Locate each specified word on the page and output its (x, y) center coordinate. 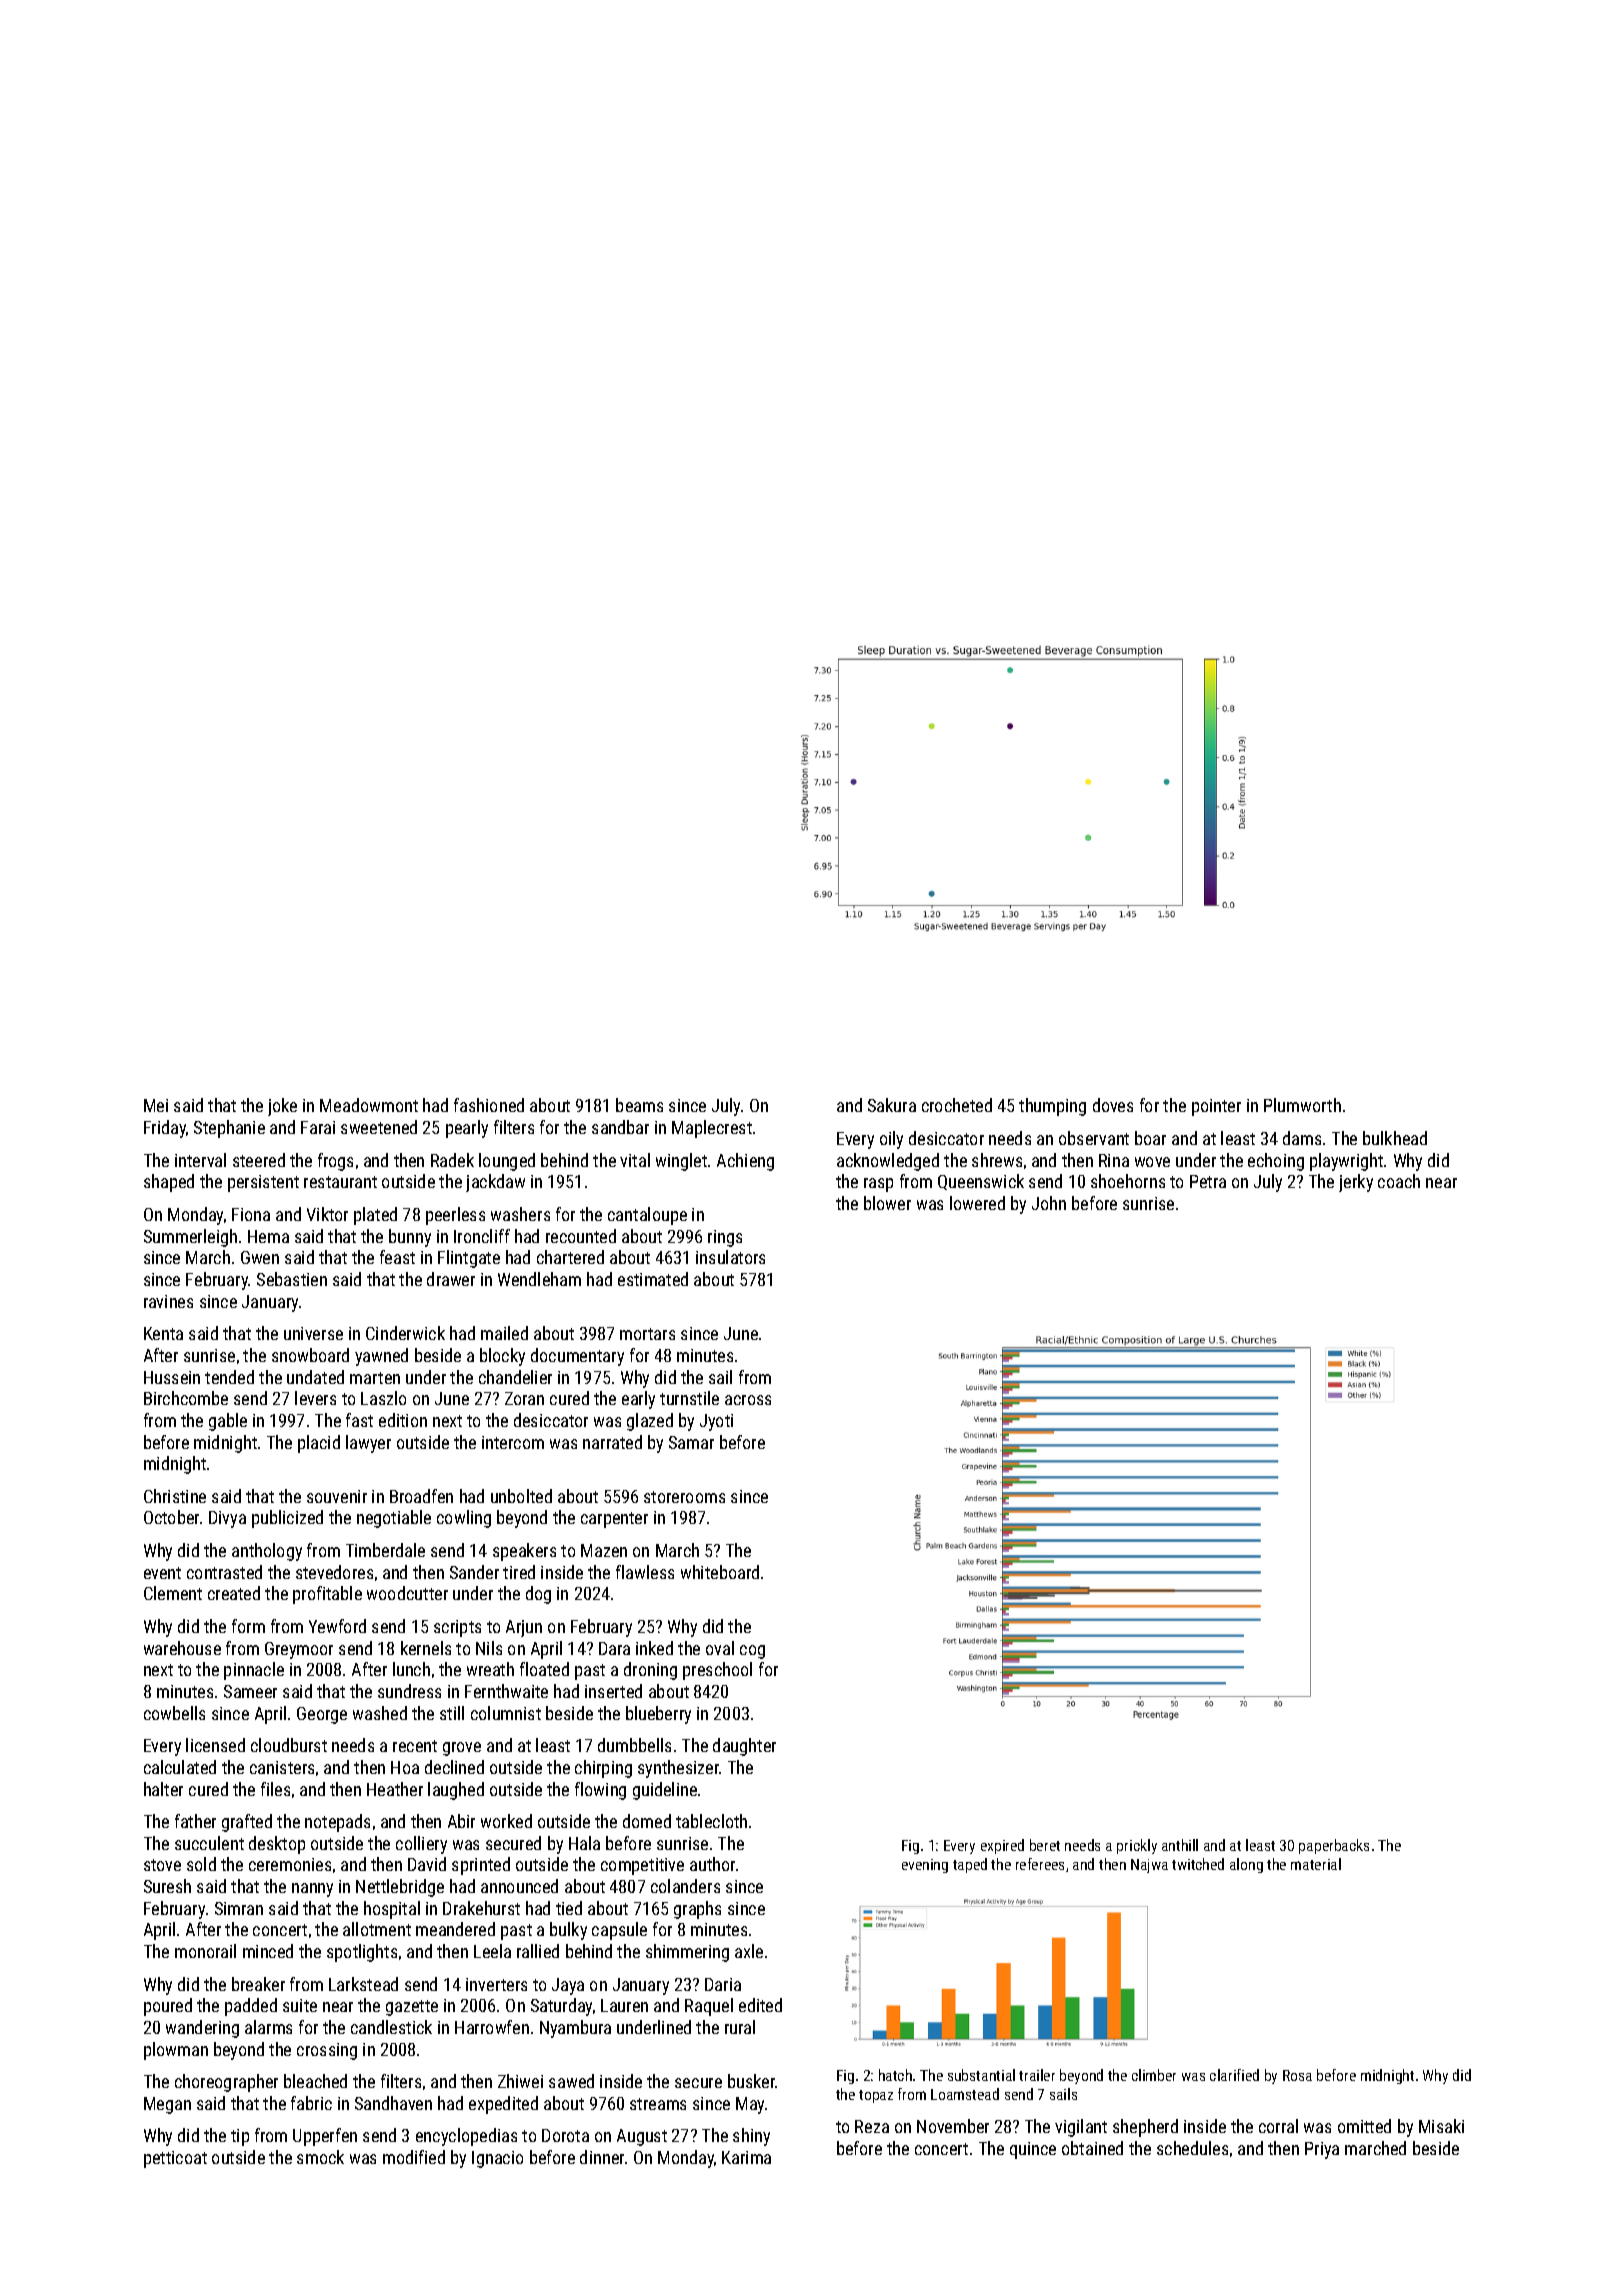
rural (740, 2027)
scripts (457, 1628)
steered (259, 1160)
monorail (205, 1951)
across (748, 1400)
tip (240, 2137)
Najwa (1149, 1866)
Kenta (163, 1333)
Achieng (745, 1162)
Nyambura (575, 2029)
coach (1399, 1181)
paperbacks (1334, 1846)
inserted (613, 1691)
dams (1302, 1138)
